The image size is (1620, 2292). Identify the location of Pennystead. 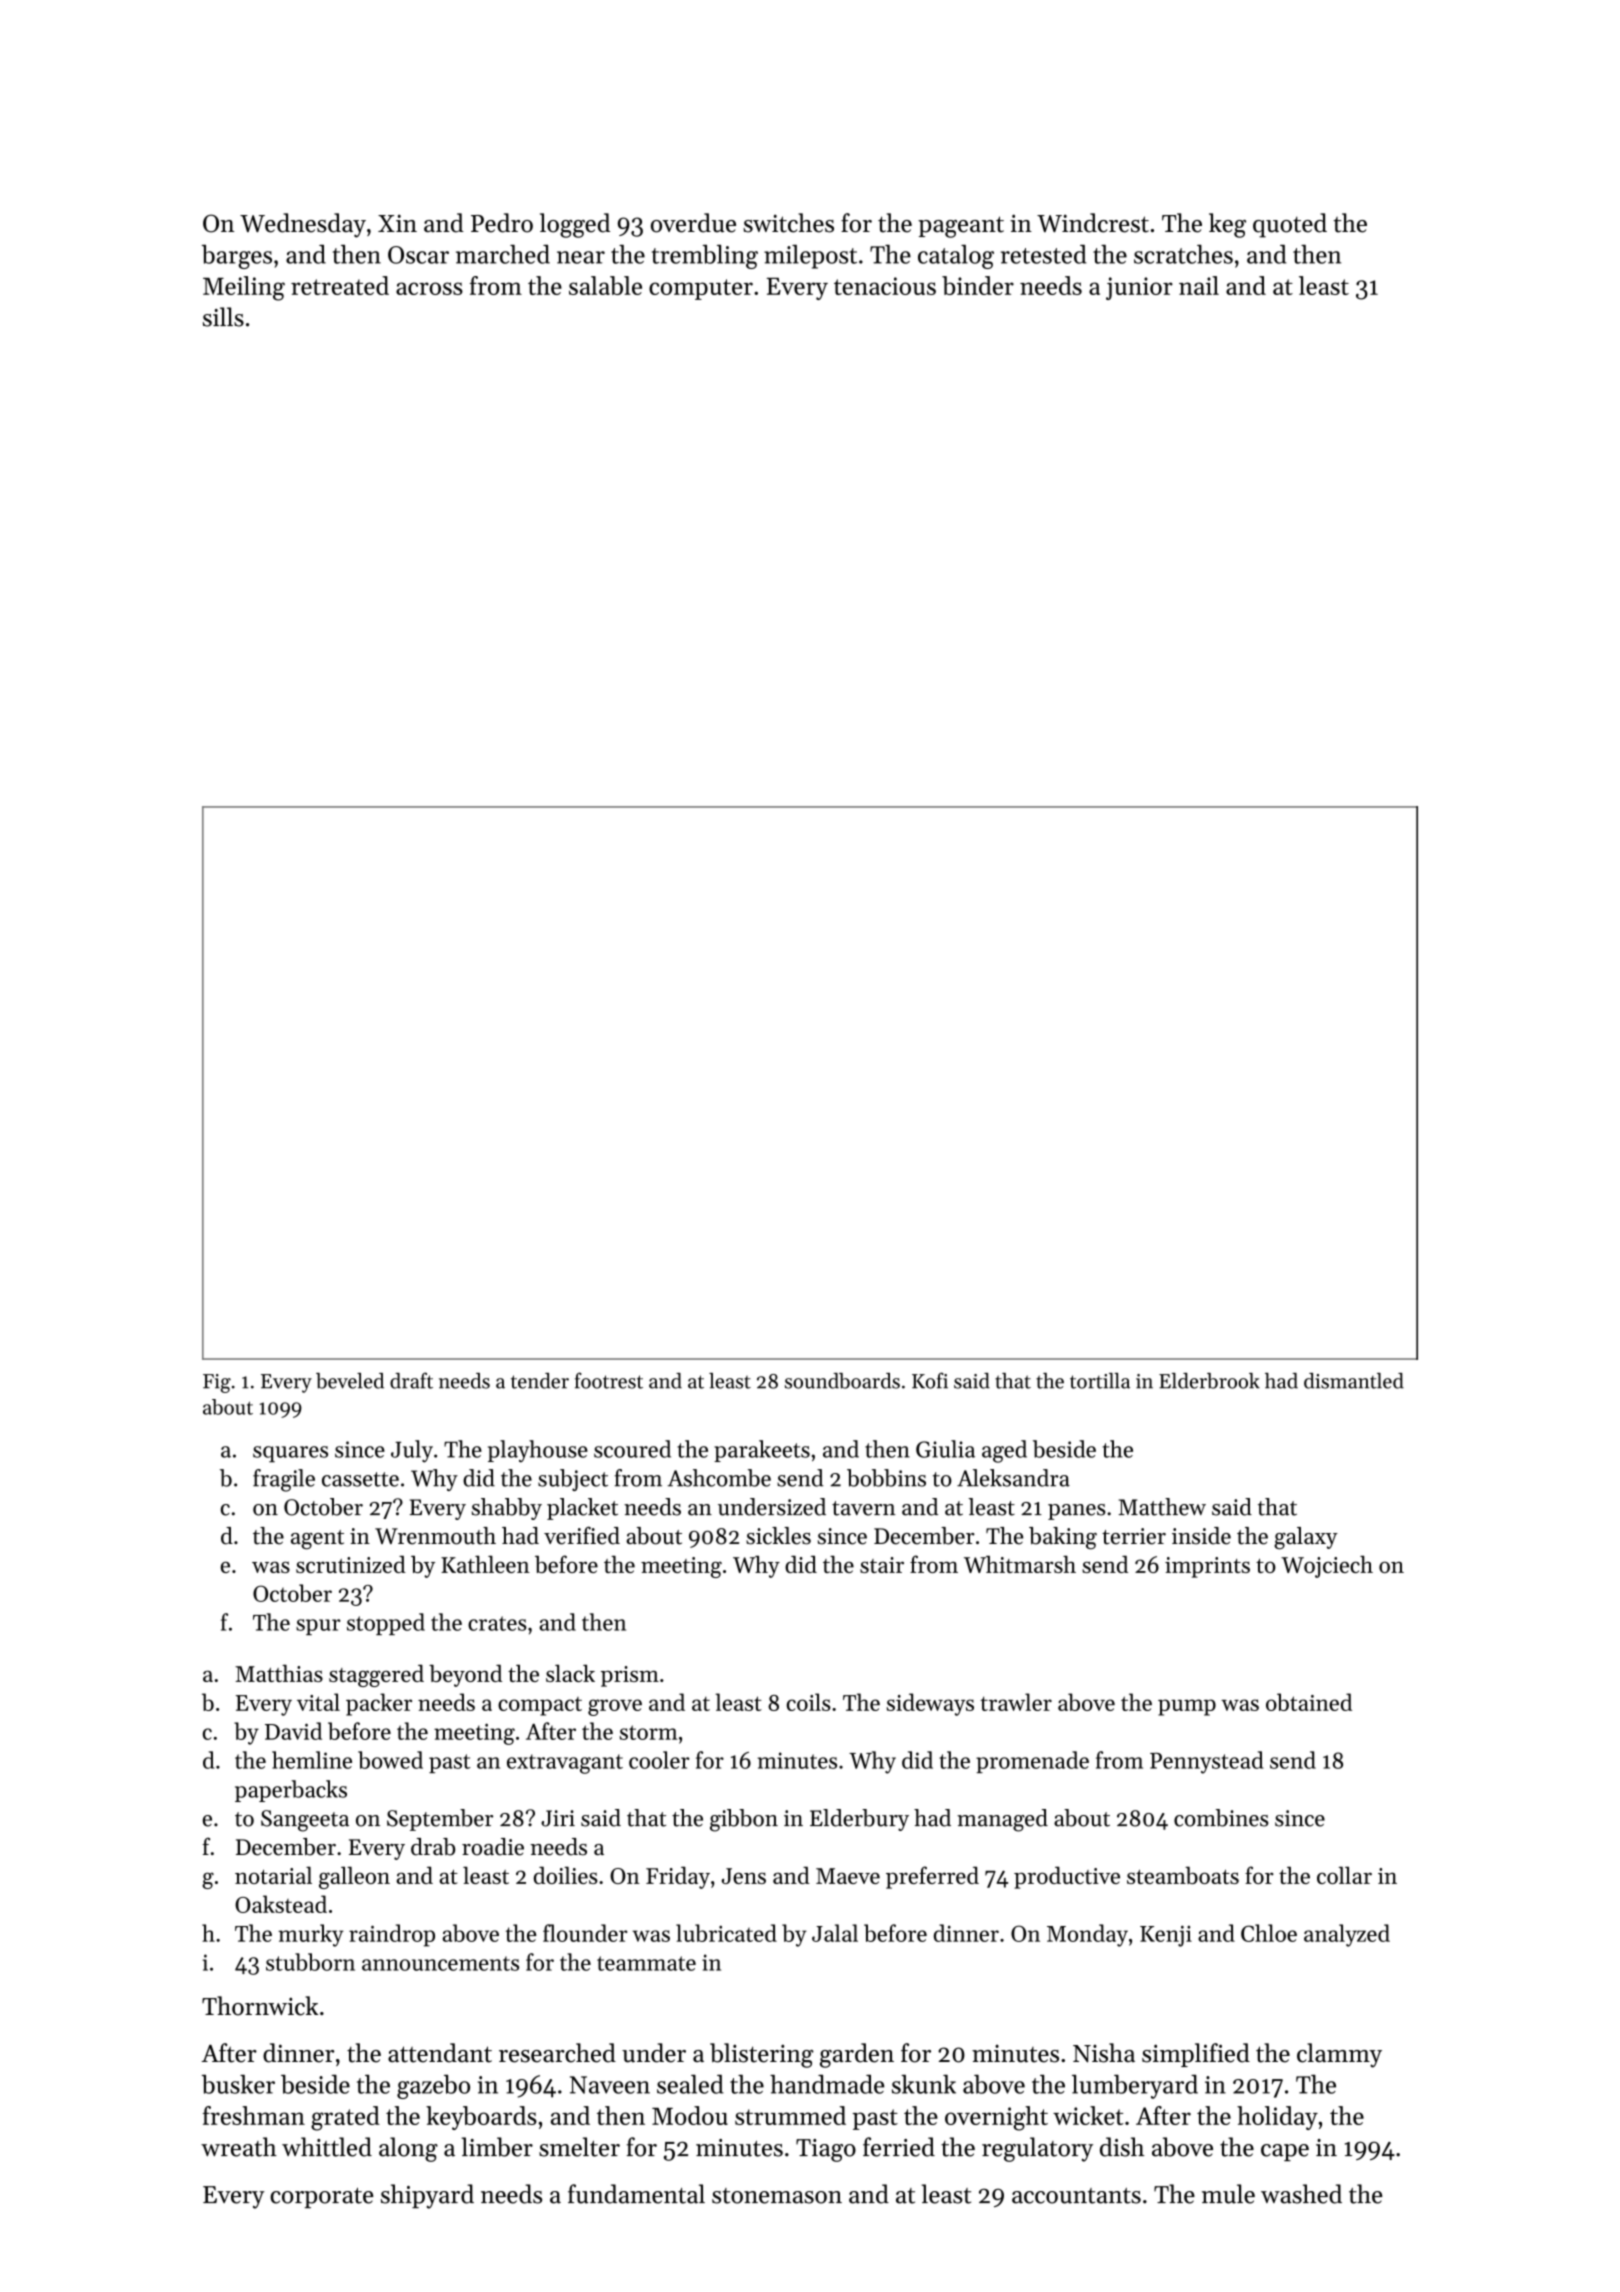
(1206, 1762).
